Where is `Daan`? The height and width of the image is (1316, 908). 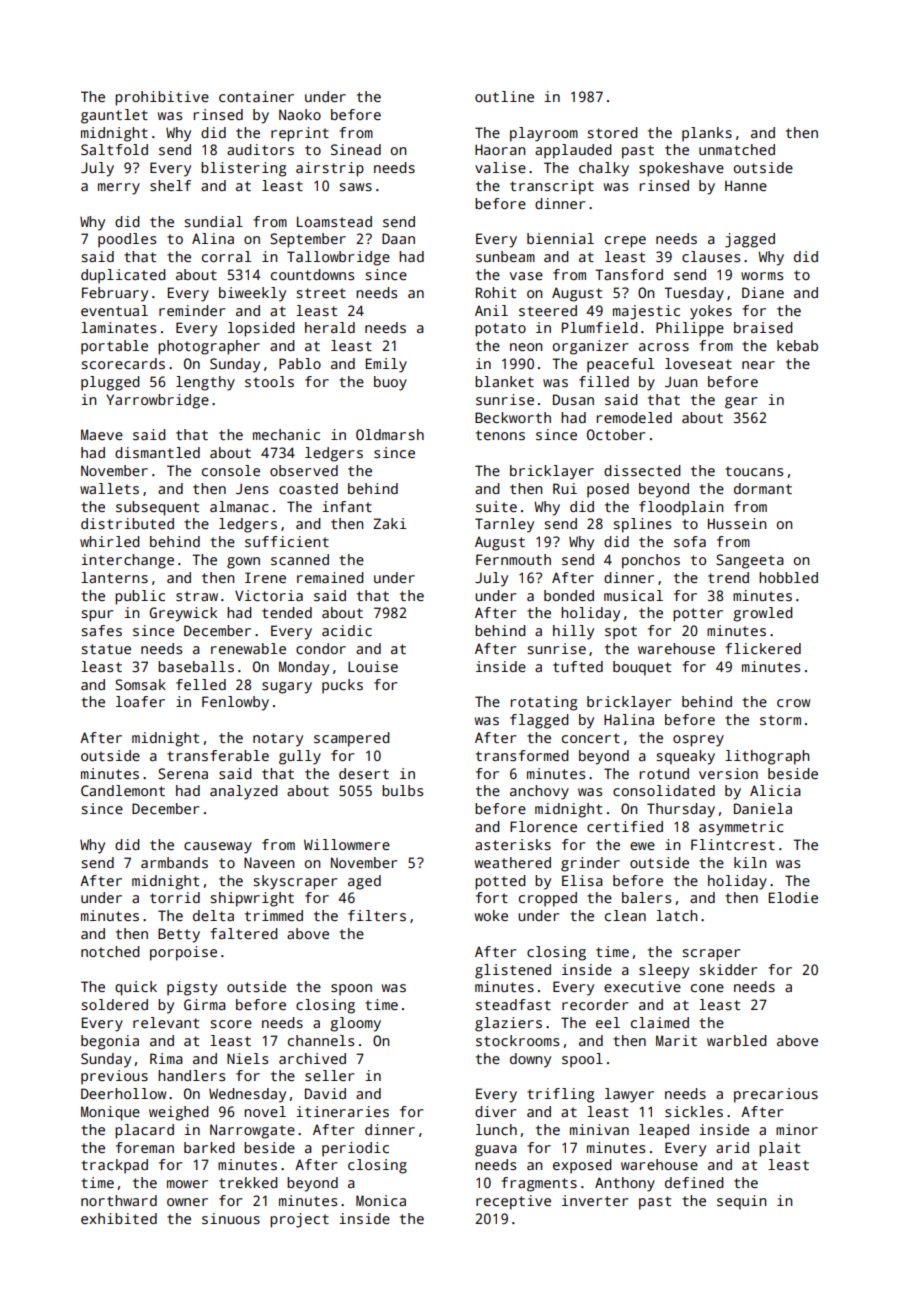
Daan is located at coordinates (398, 238).
